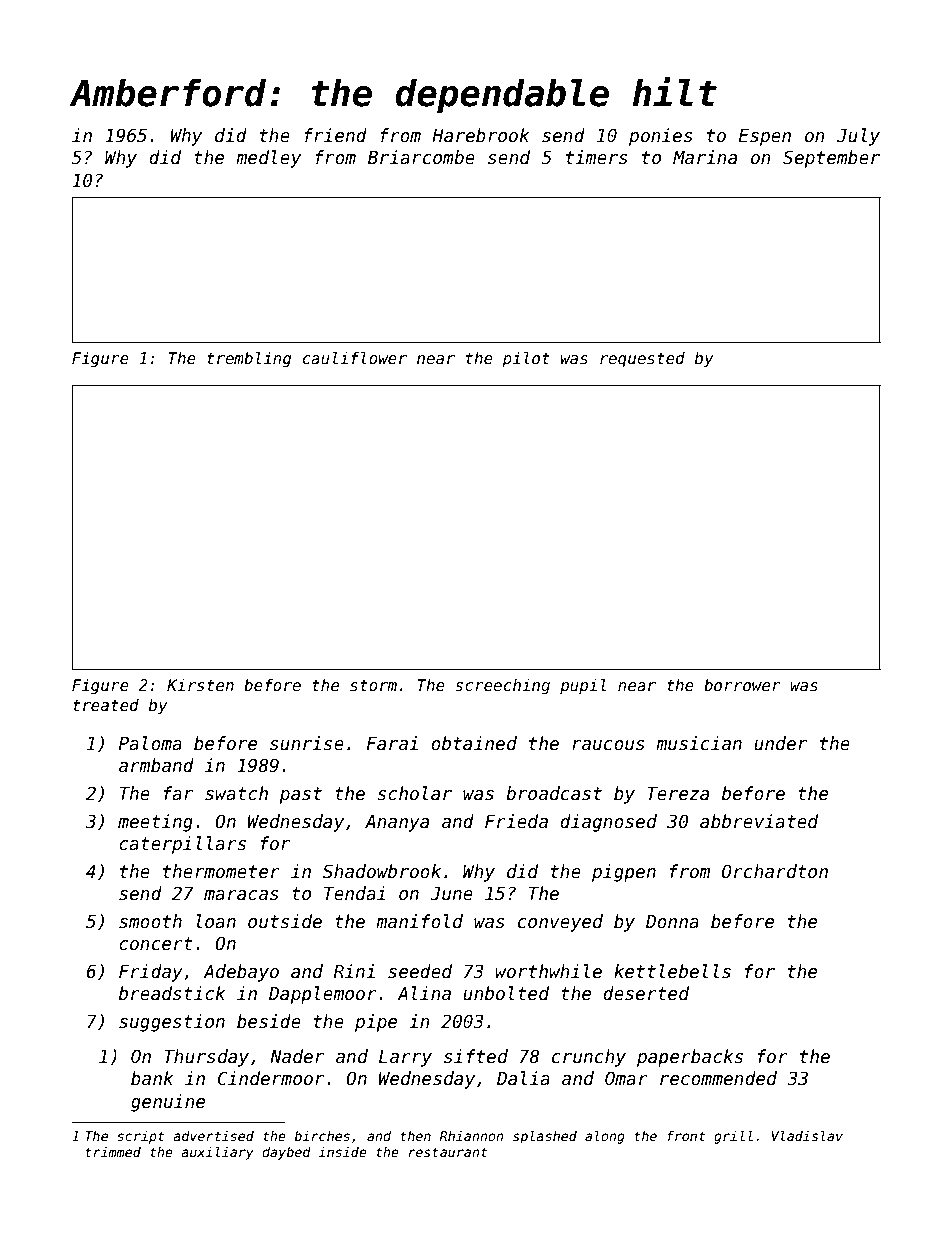 This image has height=1233, width=952. Describe the element at coordinates (200, 685) in the image. I see `Kirsten` at that location.
